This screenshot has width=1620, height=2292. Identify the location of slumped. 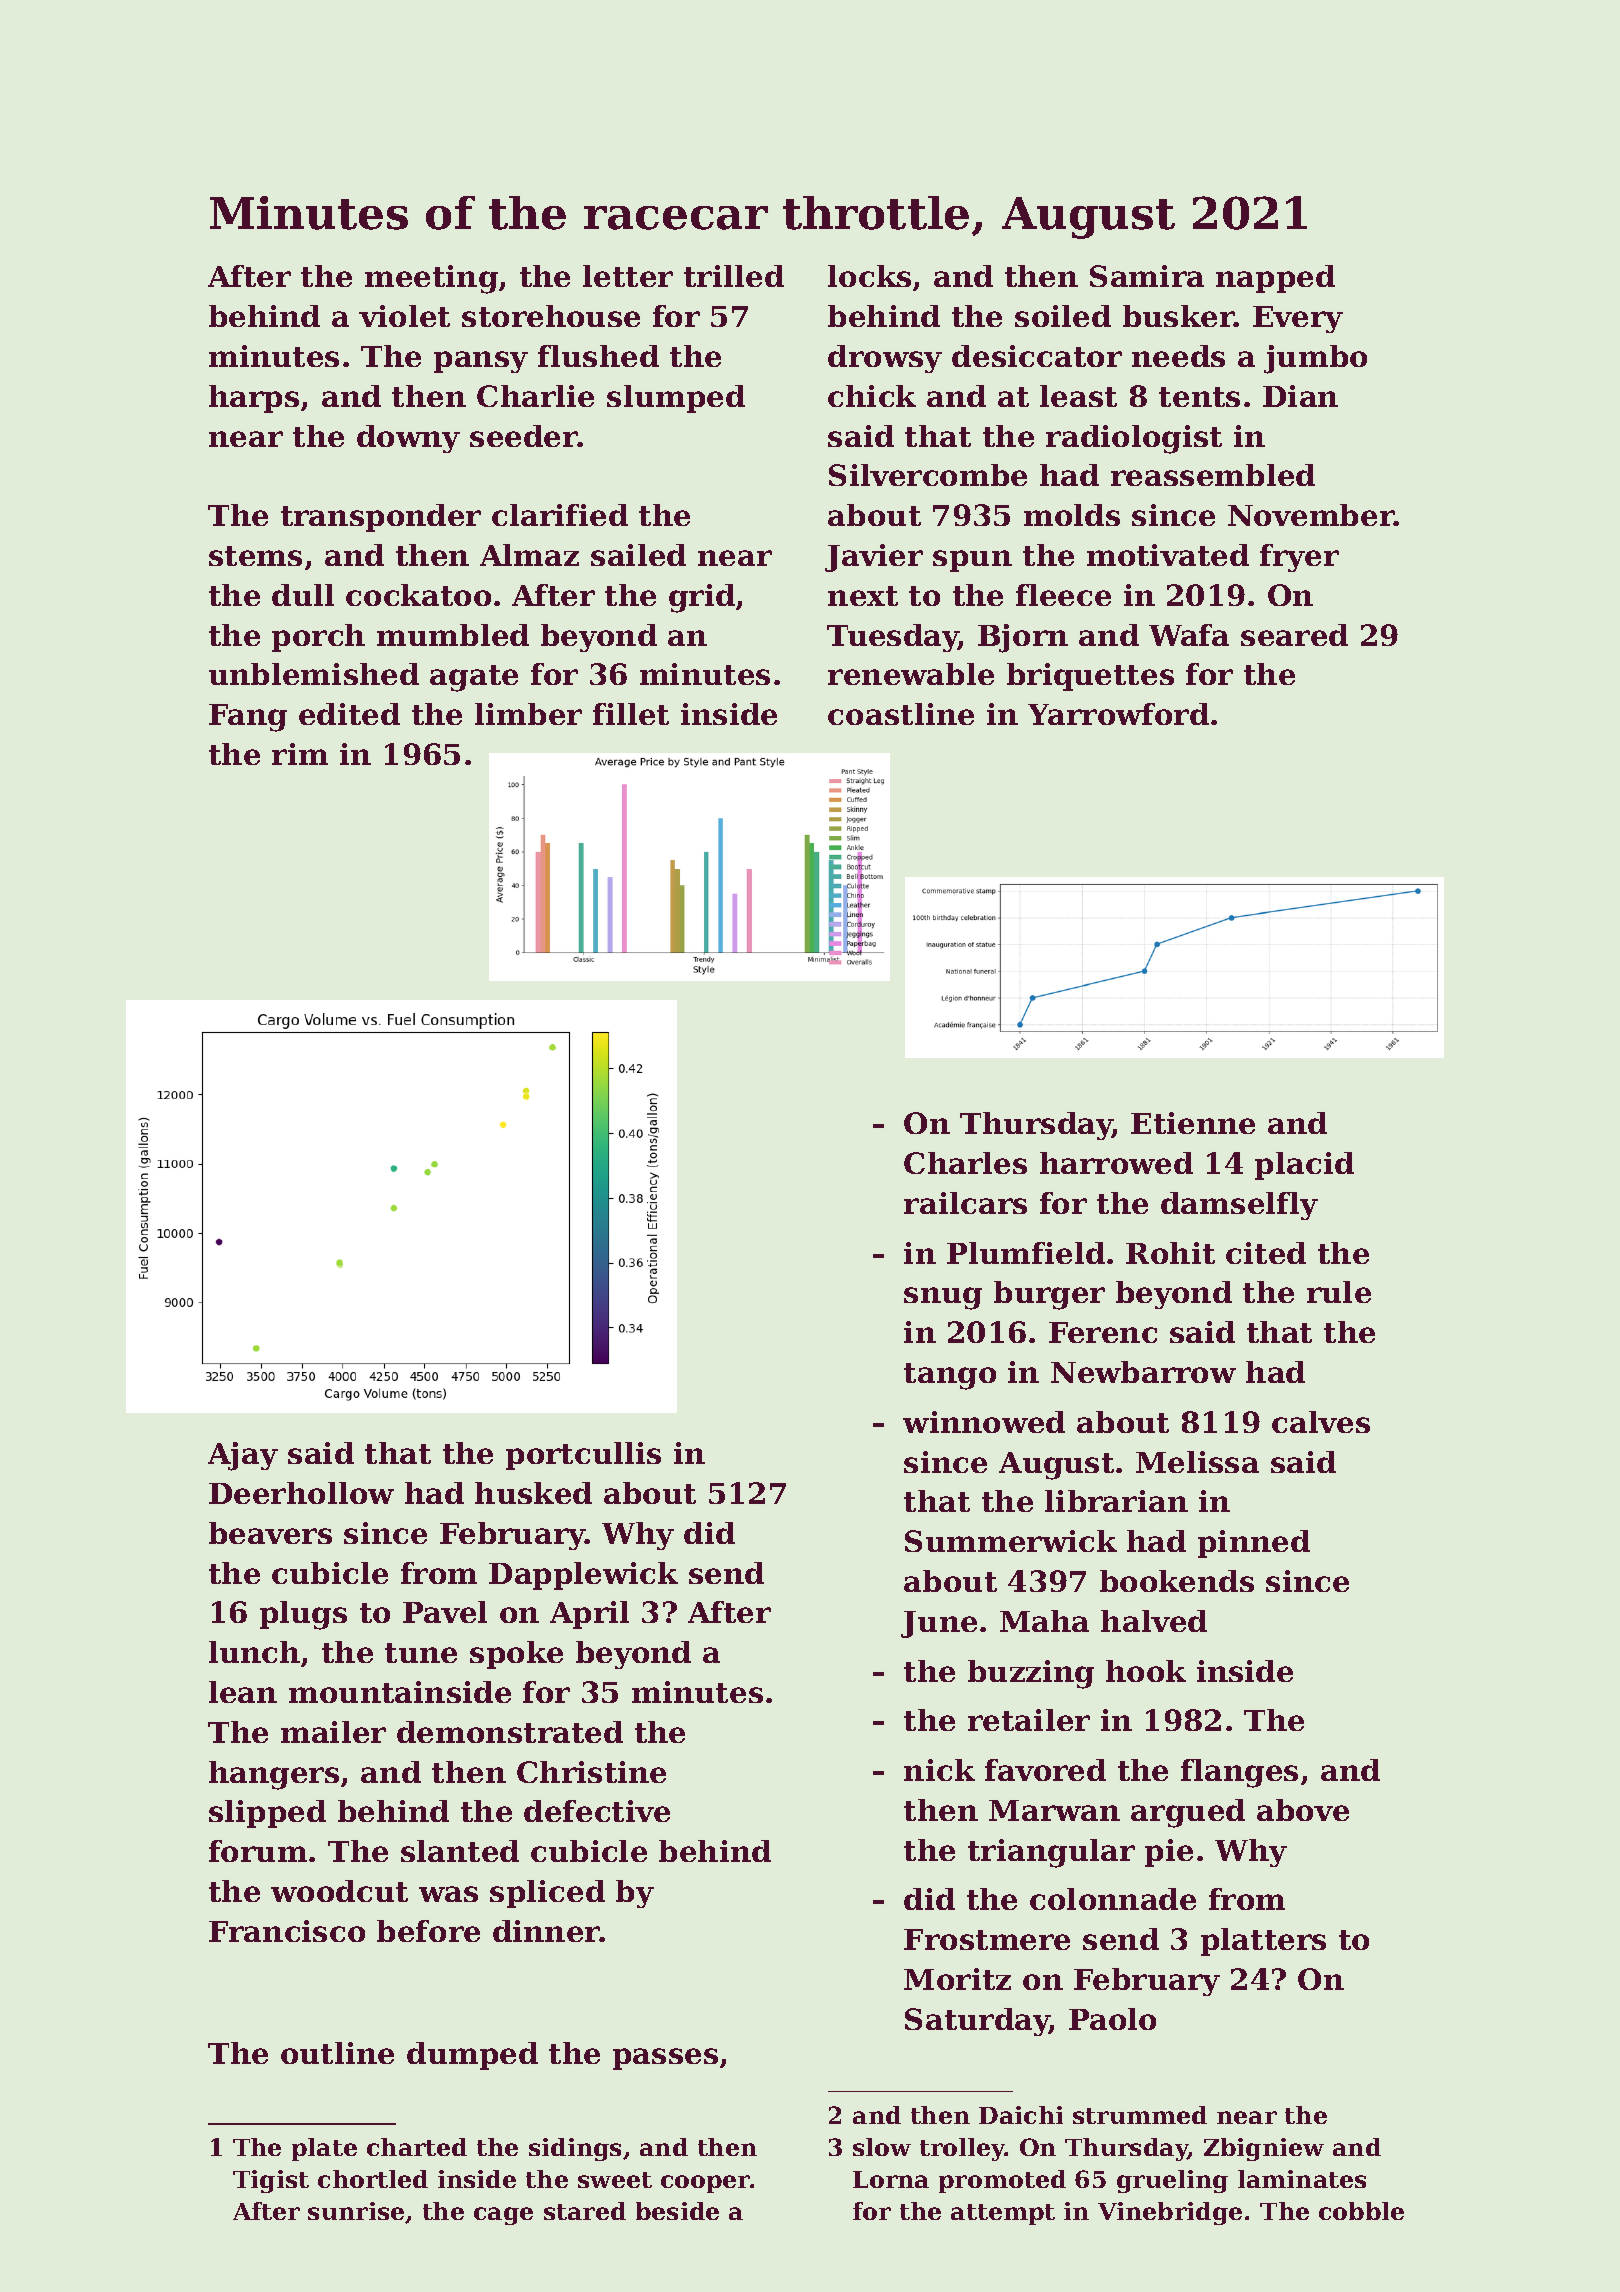
(676, 399).
